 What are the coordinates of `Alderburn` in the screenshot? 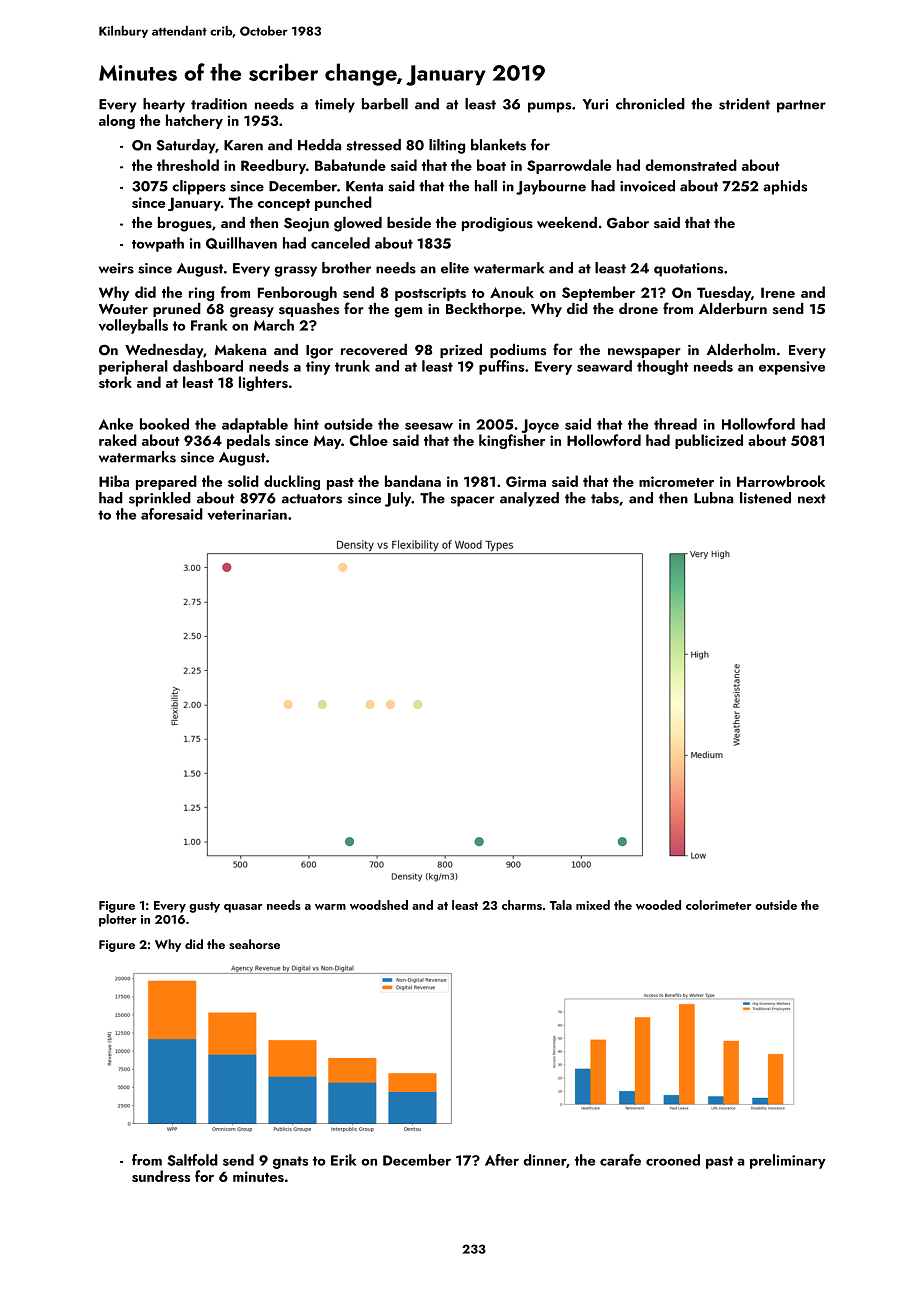 It's located at (733, 308).
